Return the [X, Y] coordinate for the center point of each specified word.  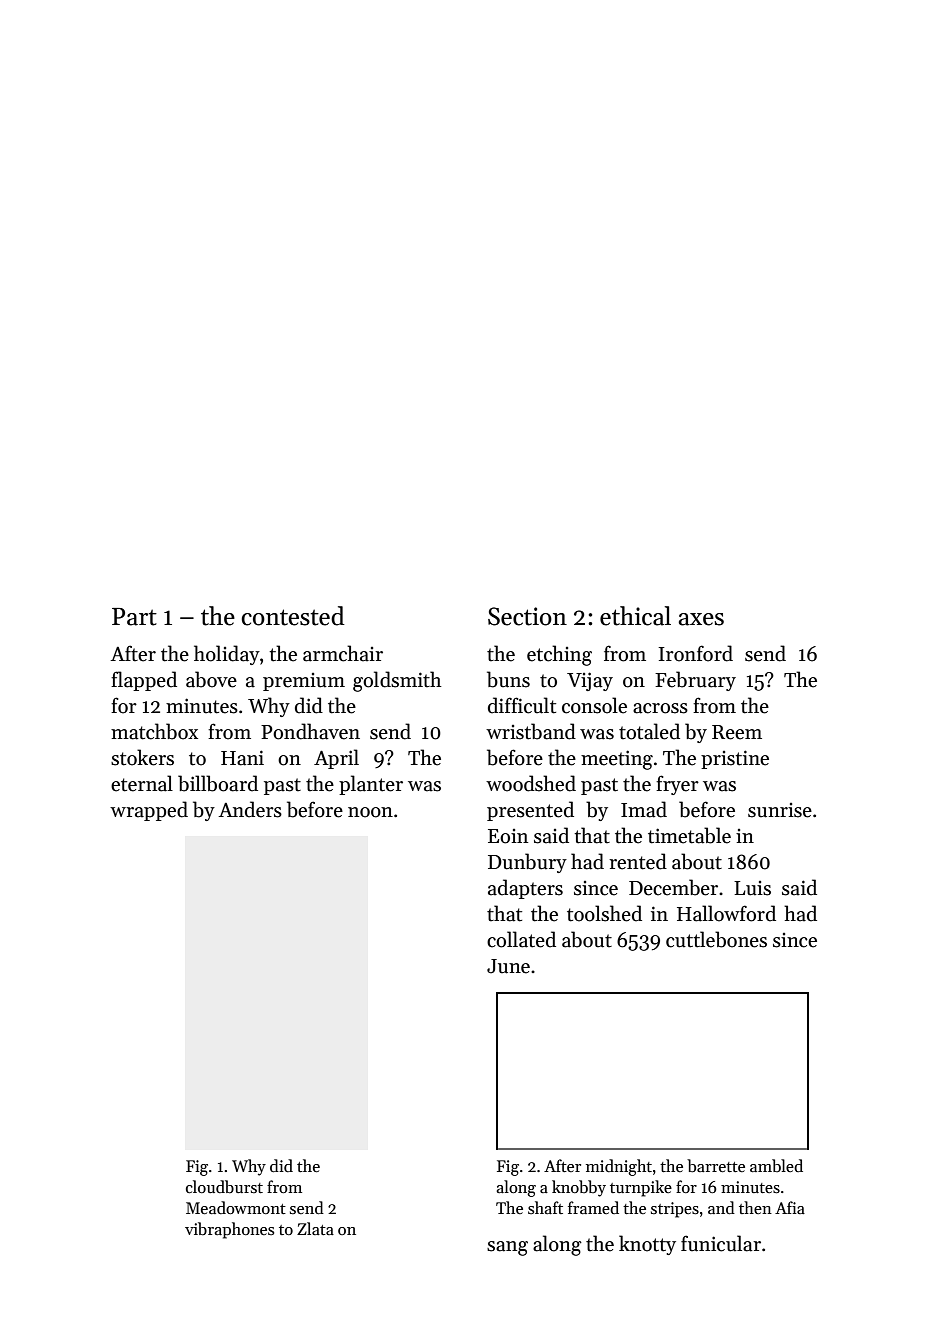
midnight [619, 1167]
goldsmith [397, 681]
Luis [752, 888]
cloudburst [224, 1186]
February [695, 681]
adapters [525, 889]
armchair [343, 653]
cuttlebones [716, 939]
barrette [716, 1166]
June [508, 966]
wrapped [149, 811]
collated [521, 939]
